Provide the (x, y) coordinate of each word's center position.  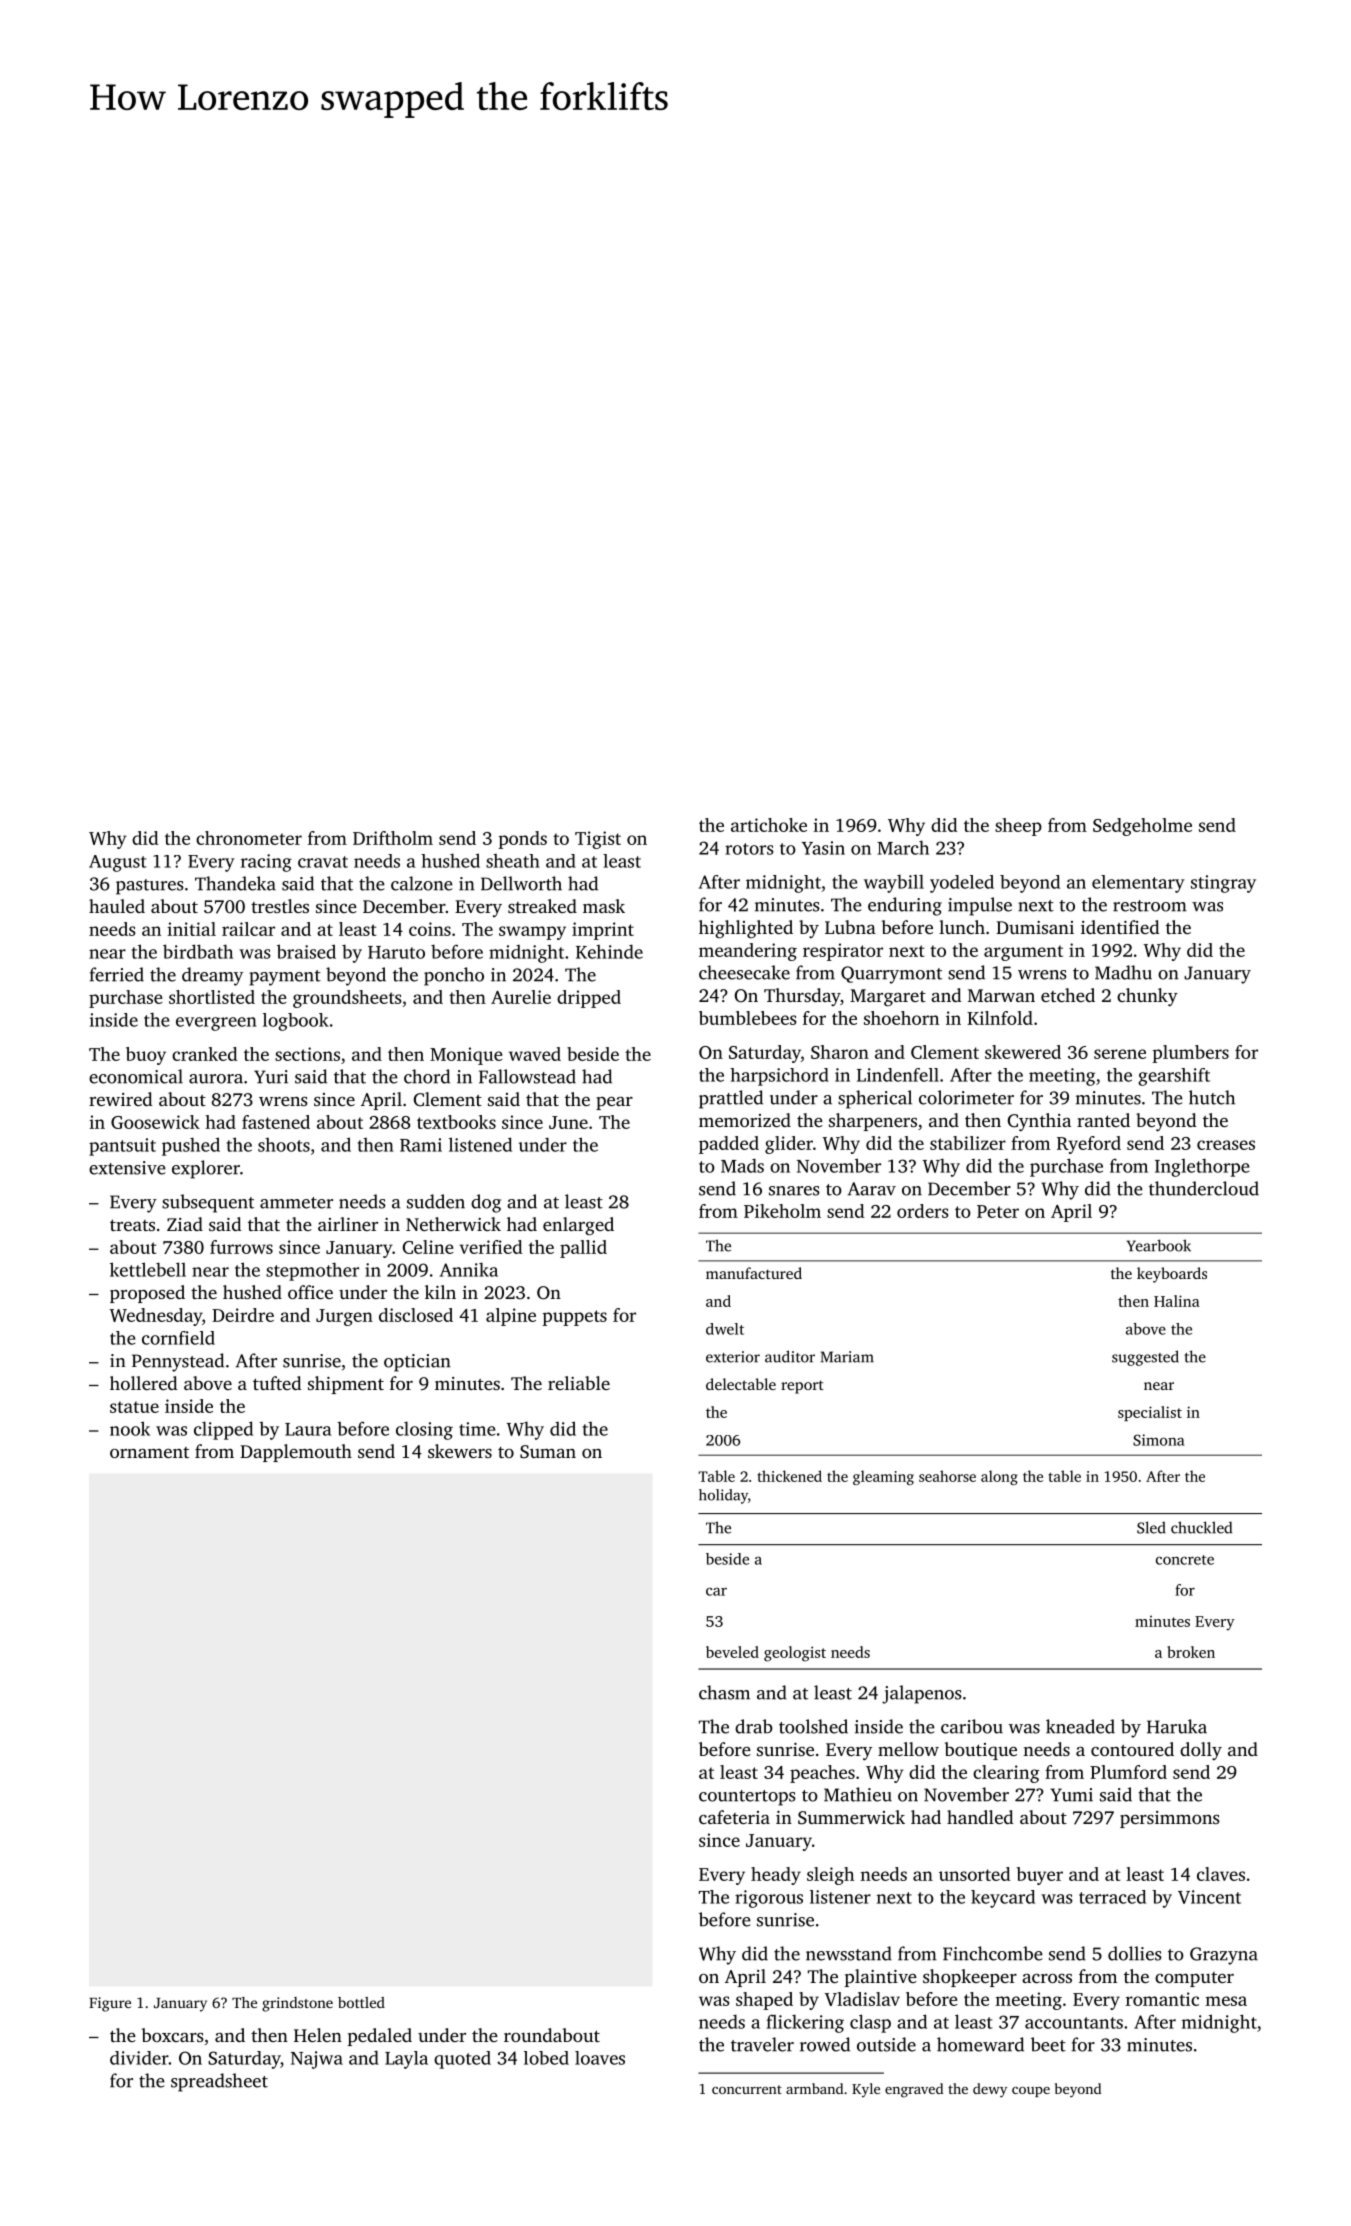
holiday (723, 1496)
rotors (749, 849)
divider (139, 2058)
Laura (308, 1429)
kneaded (1080, 1726)
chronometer (249, 838)
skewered (1023, 1052)
